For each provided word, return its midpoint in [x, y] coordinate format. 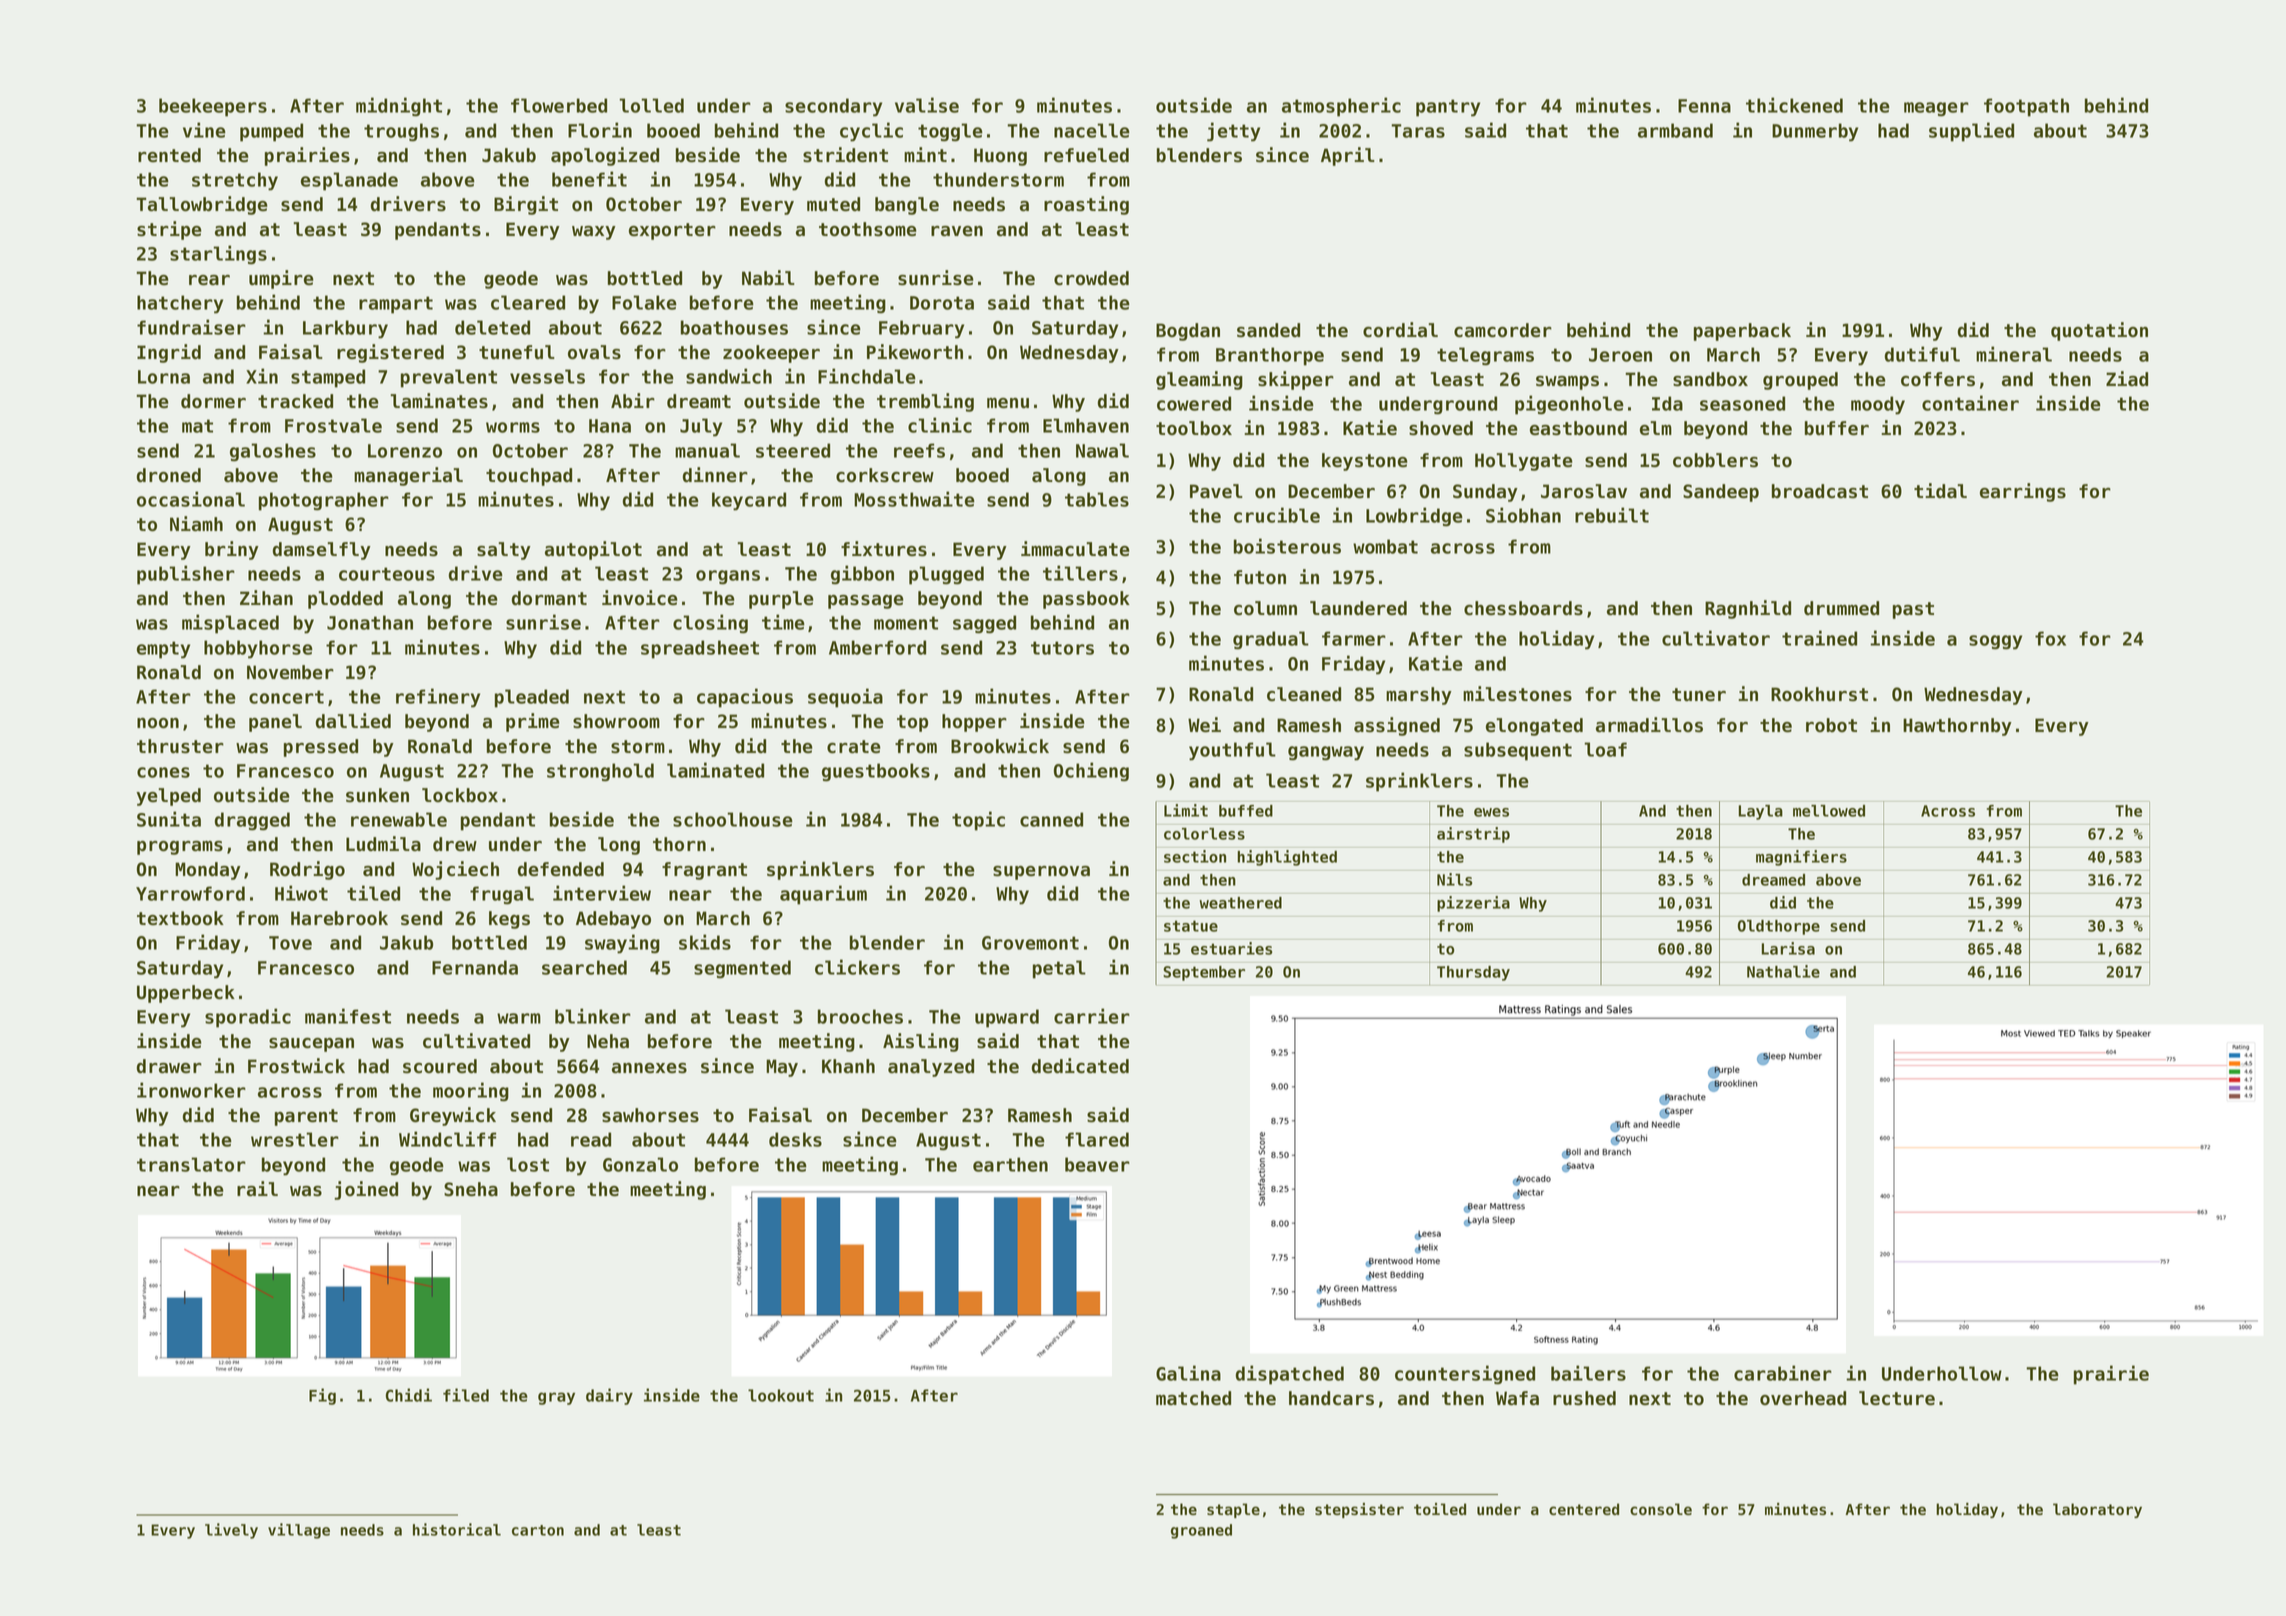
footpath [2026, 107]
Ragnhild [1748, 609]
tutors [1062, 648]
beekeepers [213, 107]
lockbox [460, 795]
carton [538, 1530]
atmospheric [1341, 107]
